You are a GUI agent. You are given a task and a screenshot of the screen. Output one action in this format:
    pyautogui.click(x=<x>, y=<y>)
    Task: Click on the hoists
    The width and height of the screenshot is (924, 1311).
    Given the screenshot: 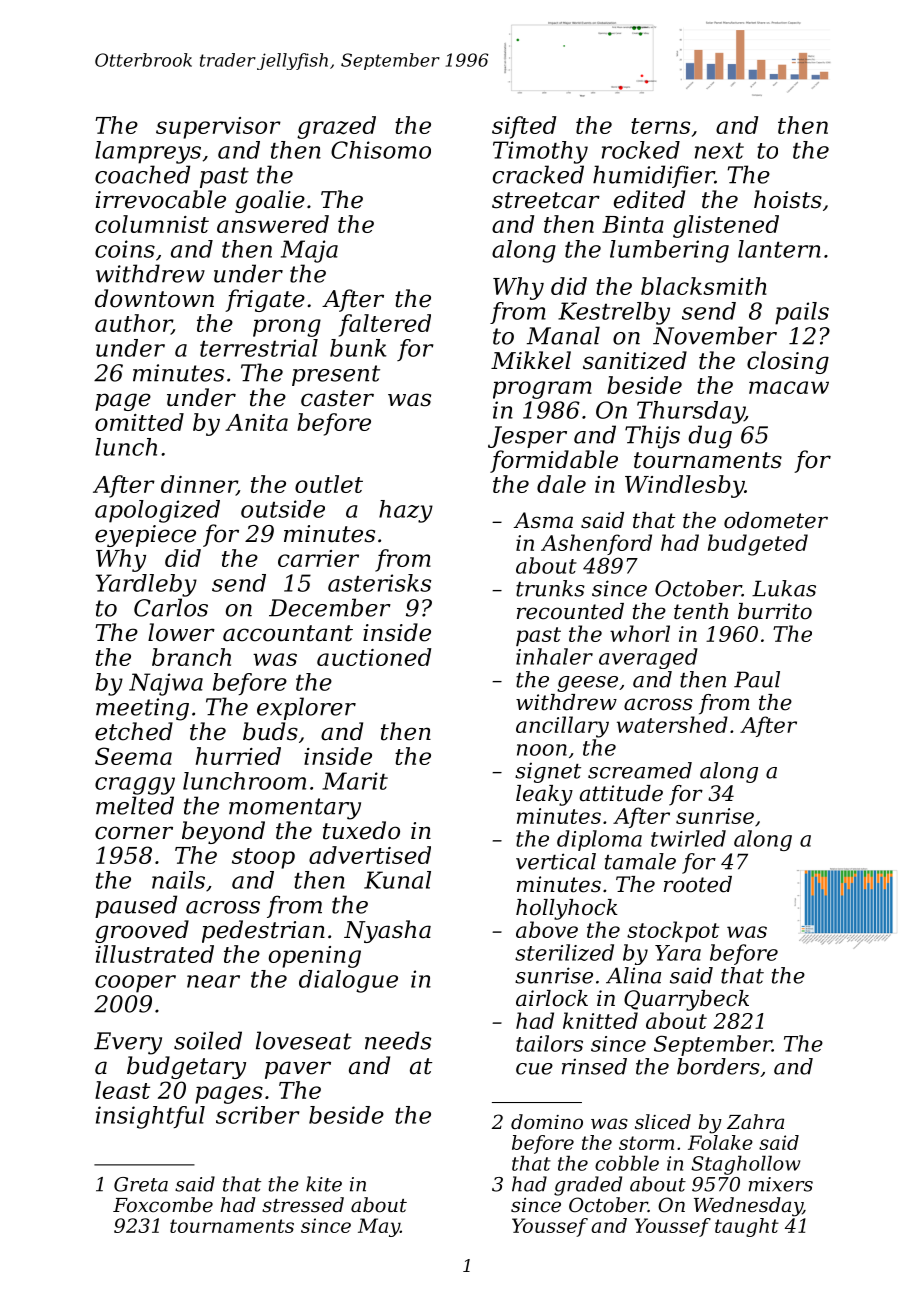 What is the action you would take?
    pyautogui.click(x=788, y=199)
